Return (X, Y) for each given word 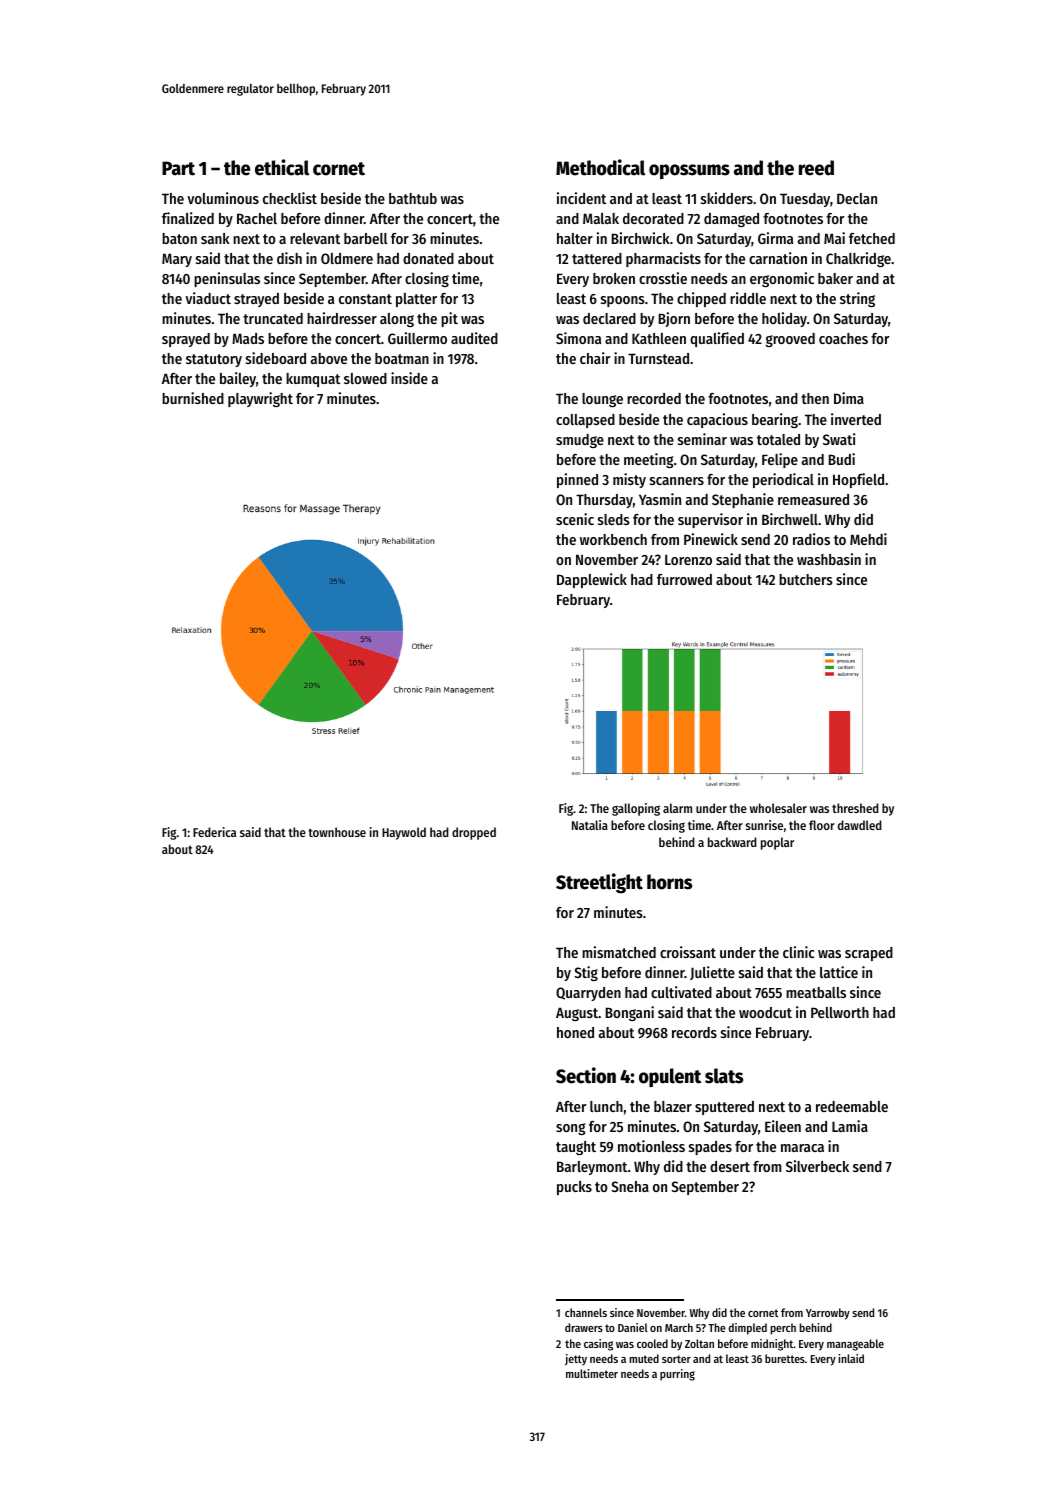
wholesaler (778, 808)
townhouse (337, 832)
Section (586, 1075)
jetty (576, 1360)
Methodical (600, 167)
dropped (474, 833)
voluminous (223, 198)
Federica (214, 832)
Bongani (630, 1013)
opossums (689, 171)
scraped (869, 954)
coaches (843, 338)
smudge (580, 441)
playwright (260, 399)
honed (575, 1032)
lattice (839, 972)
